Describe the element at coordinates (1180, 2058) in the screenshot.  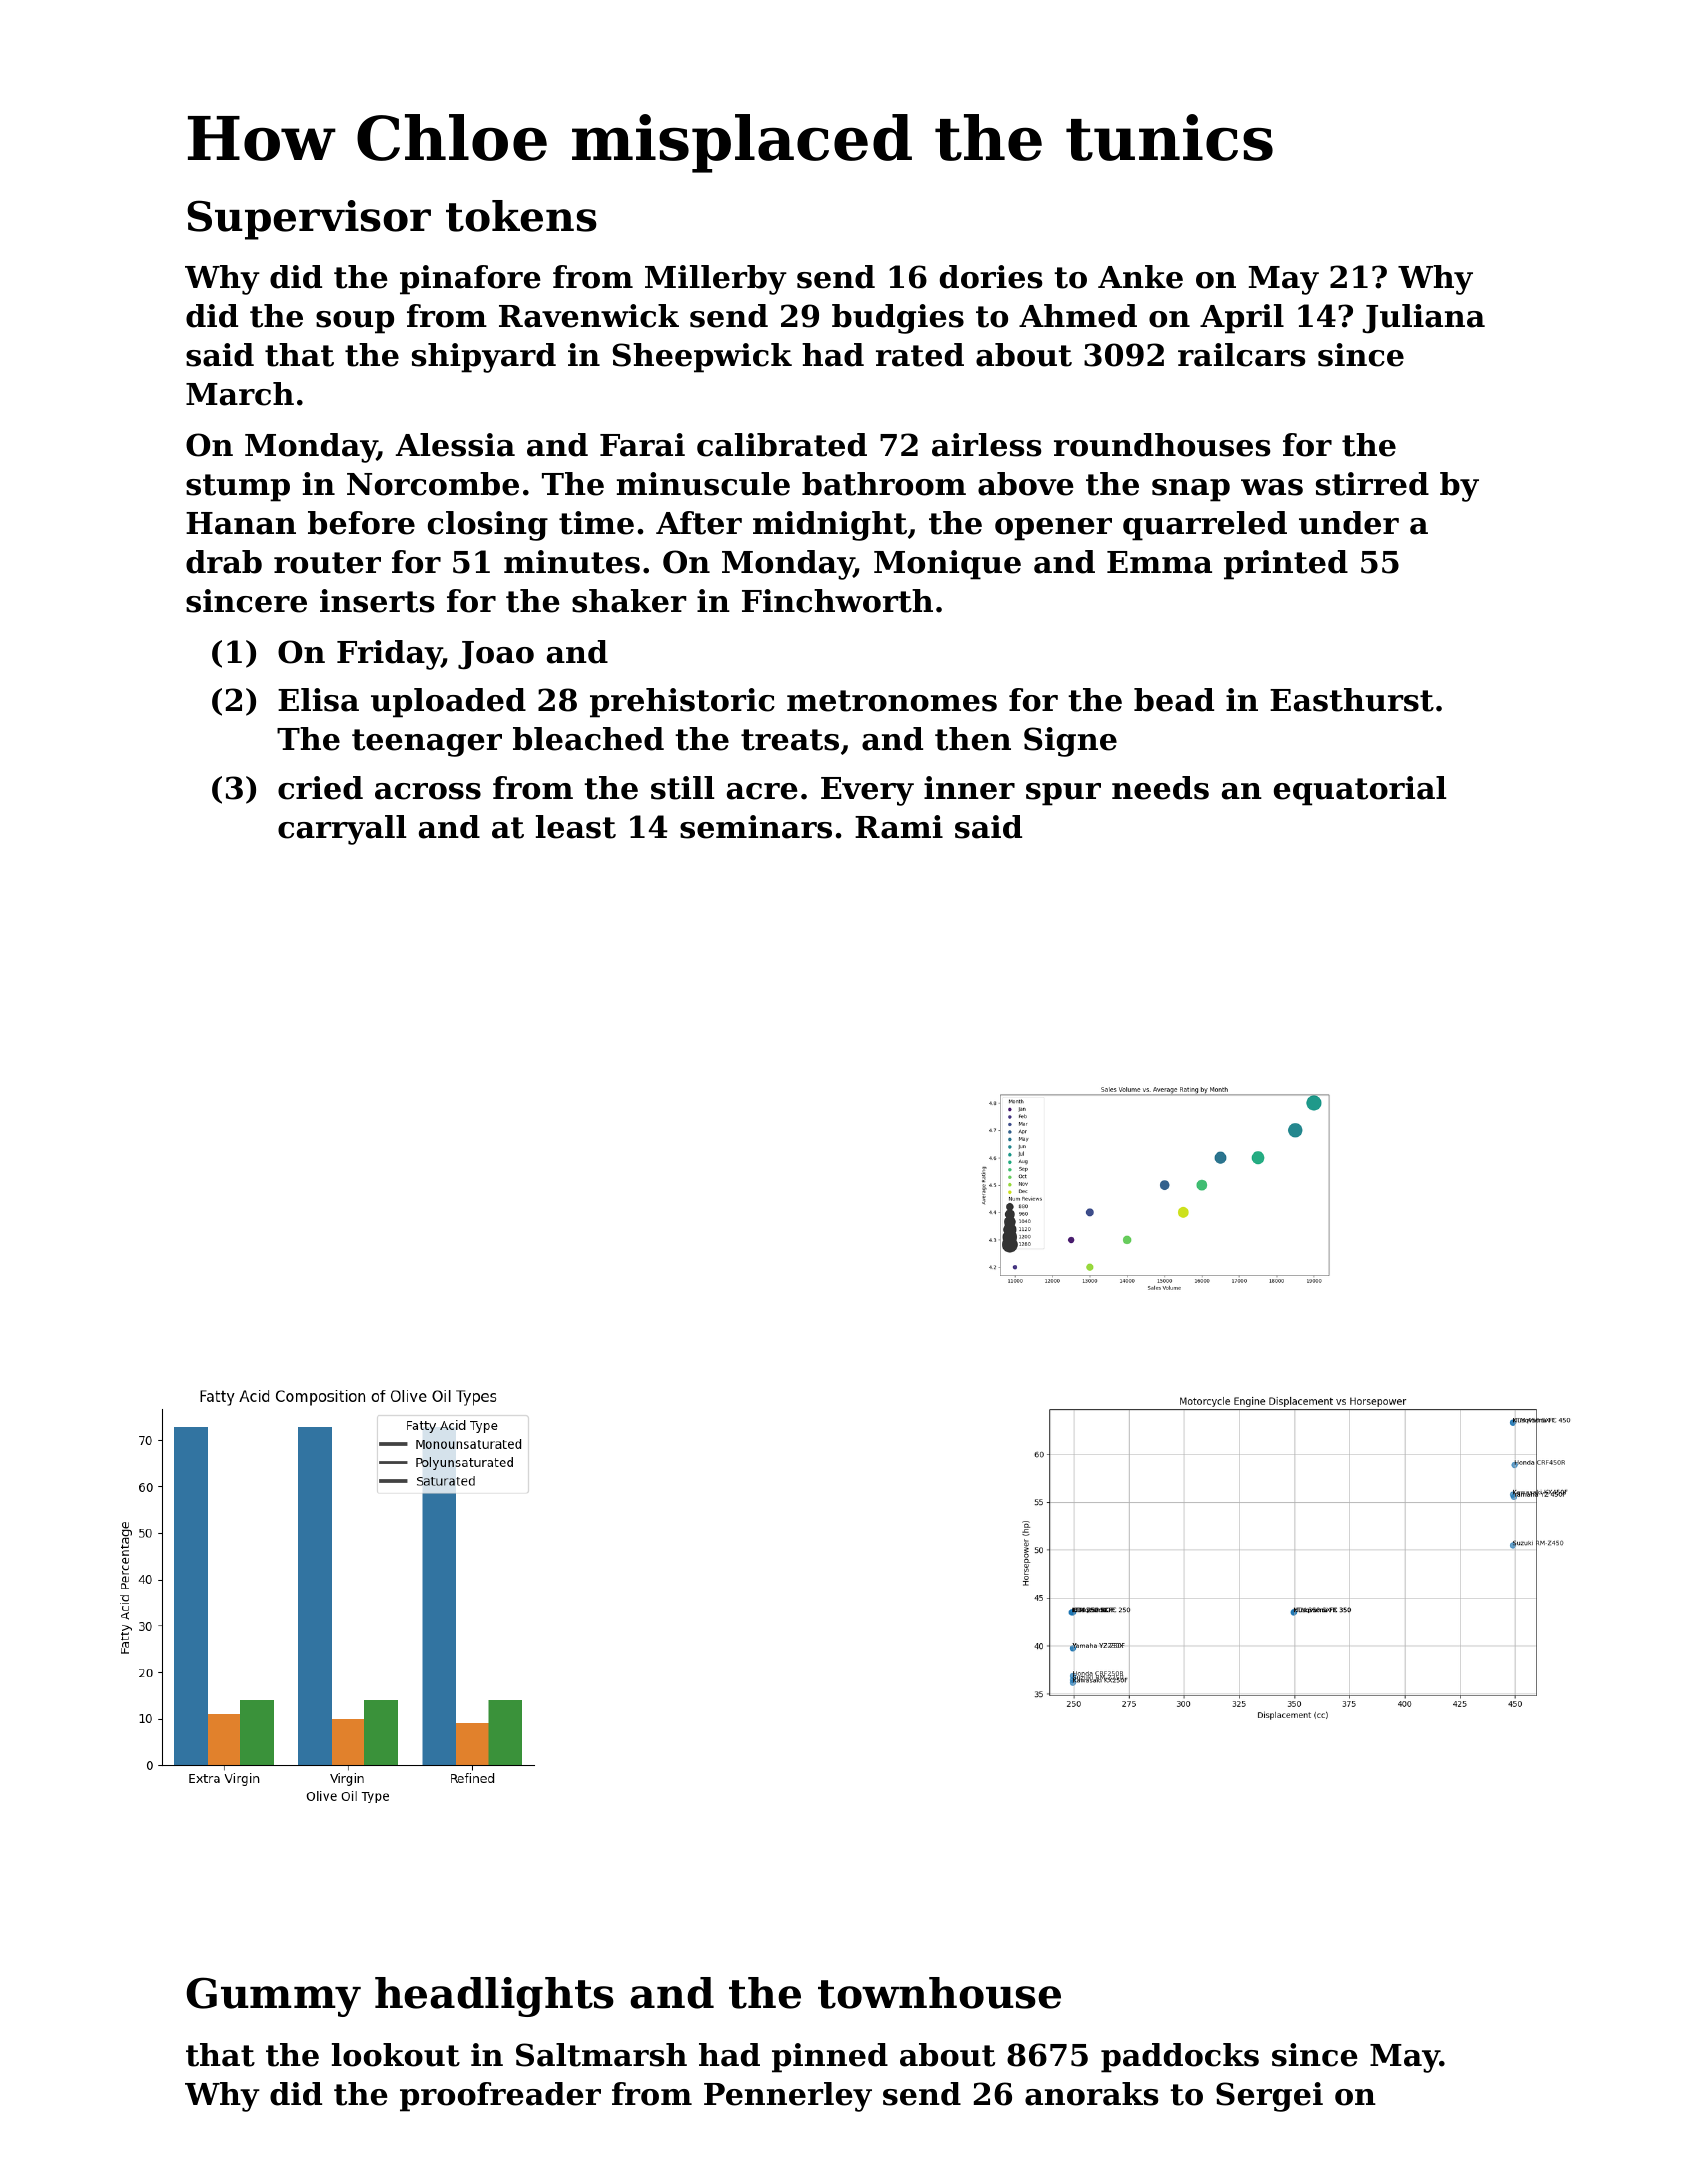
I see `paddocks` at that location.
